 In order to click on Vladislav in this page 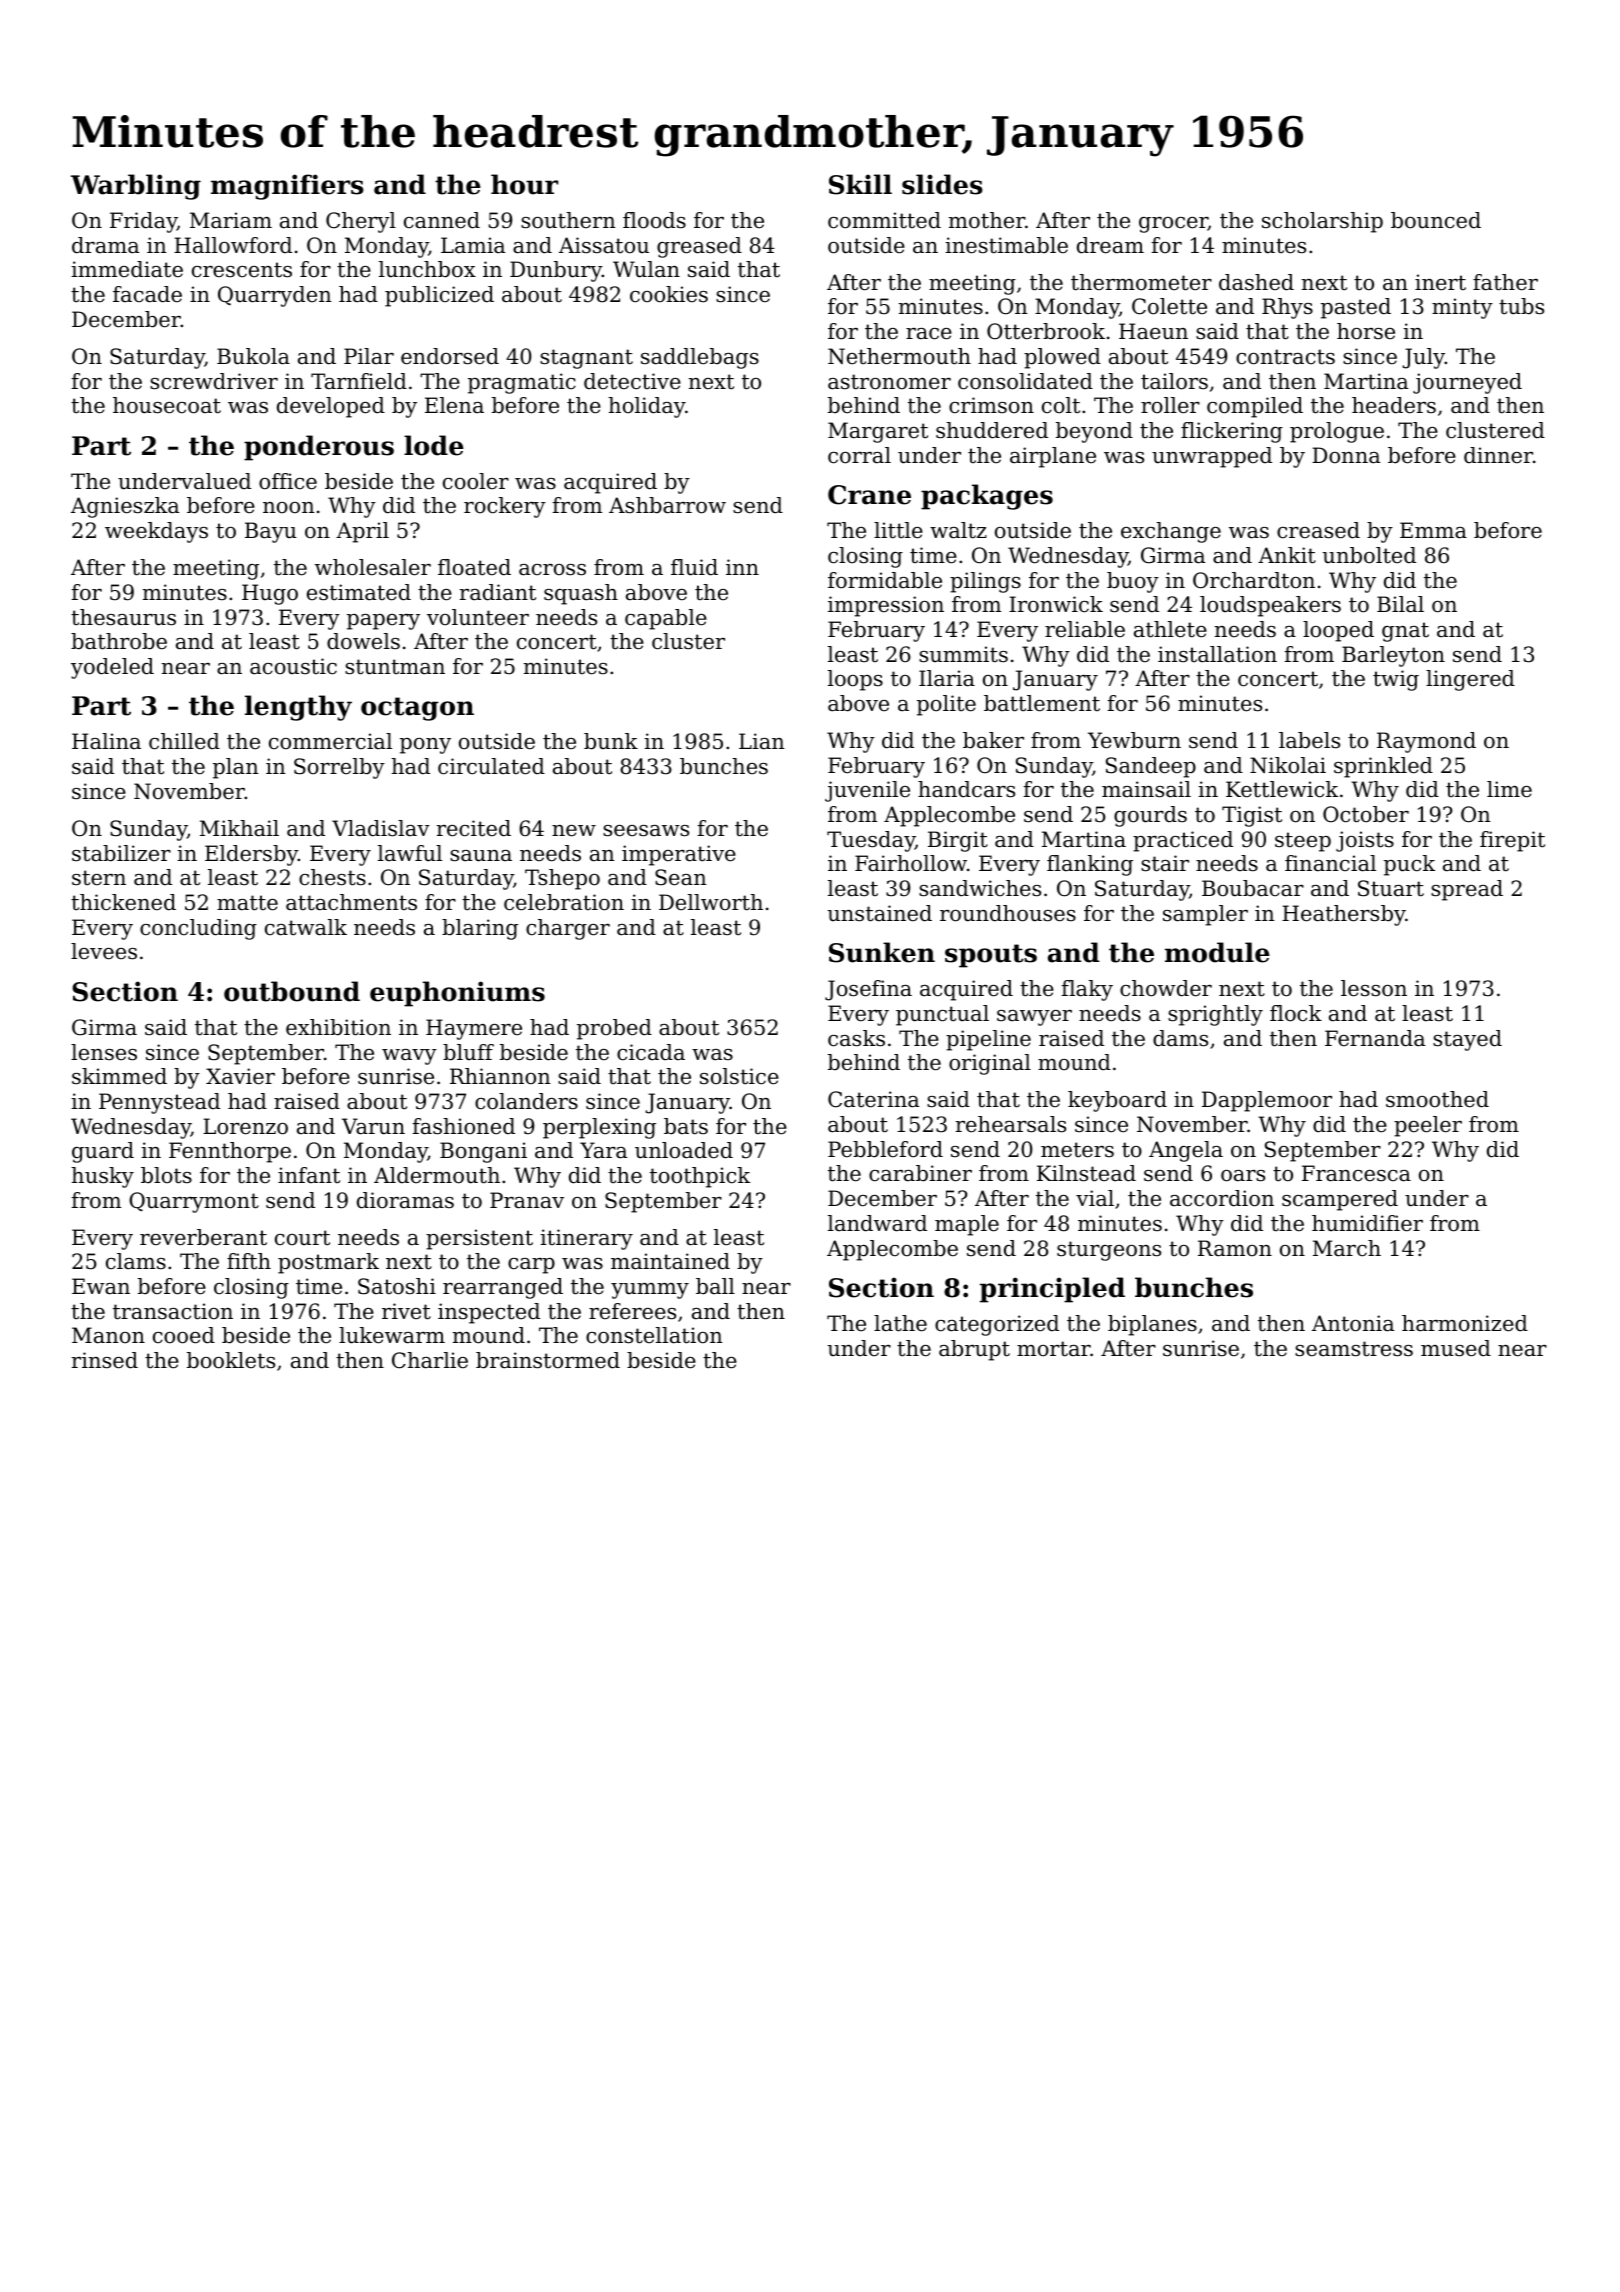, I will do `click(381, 828)`.
